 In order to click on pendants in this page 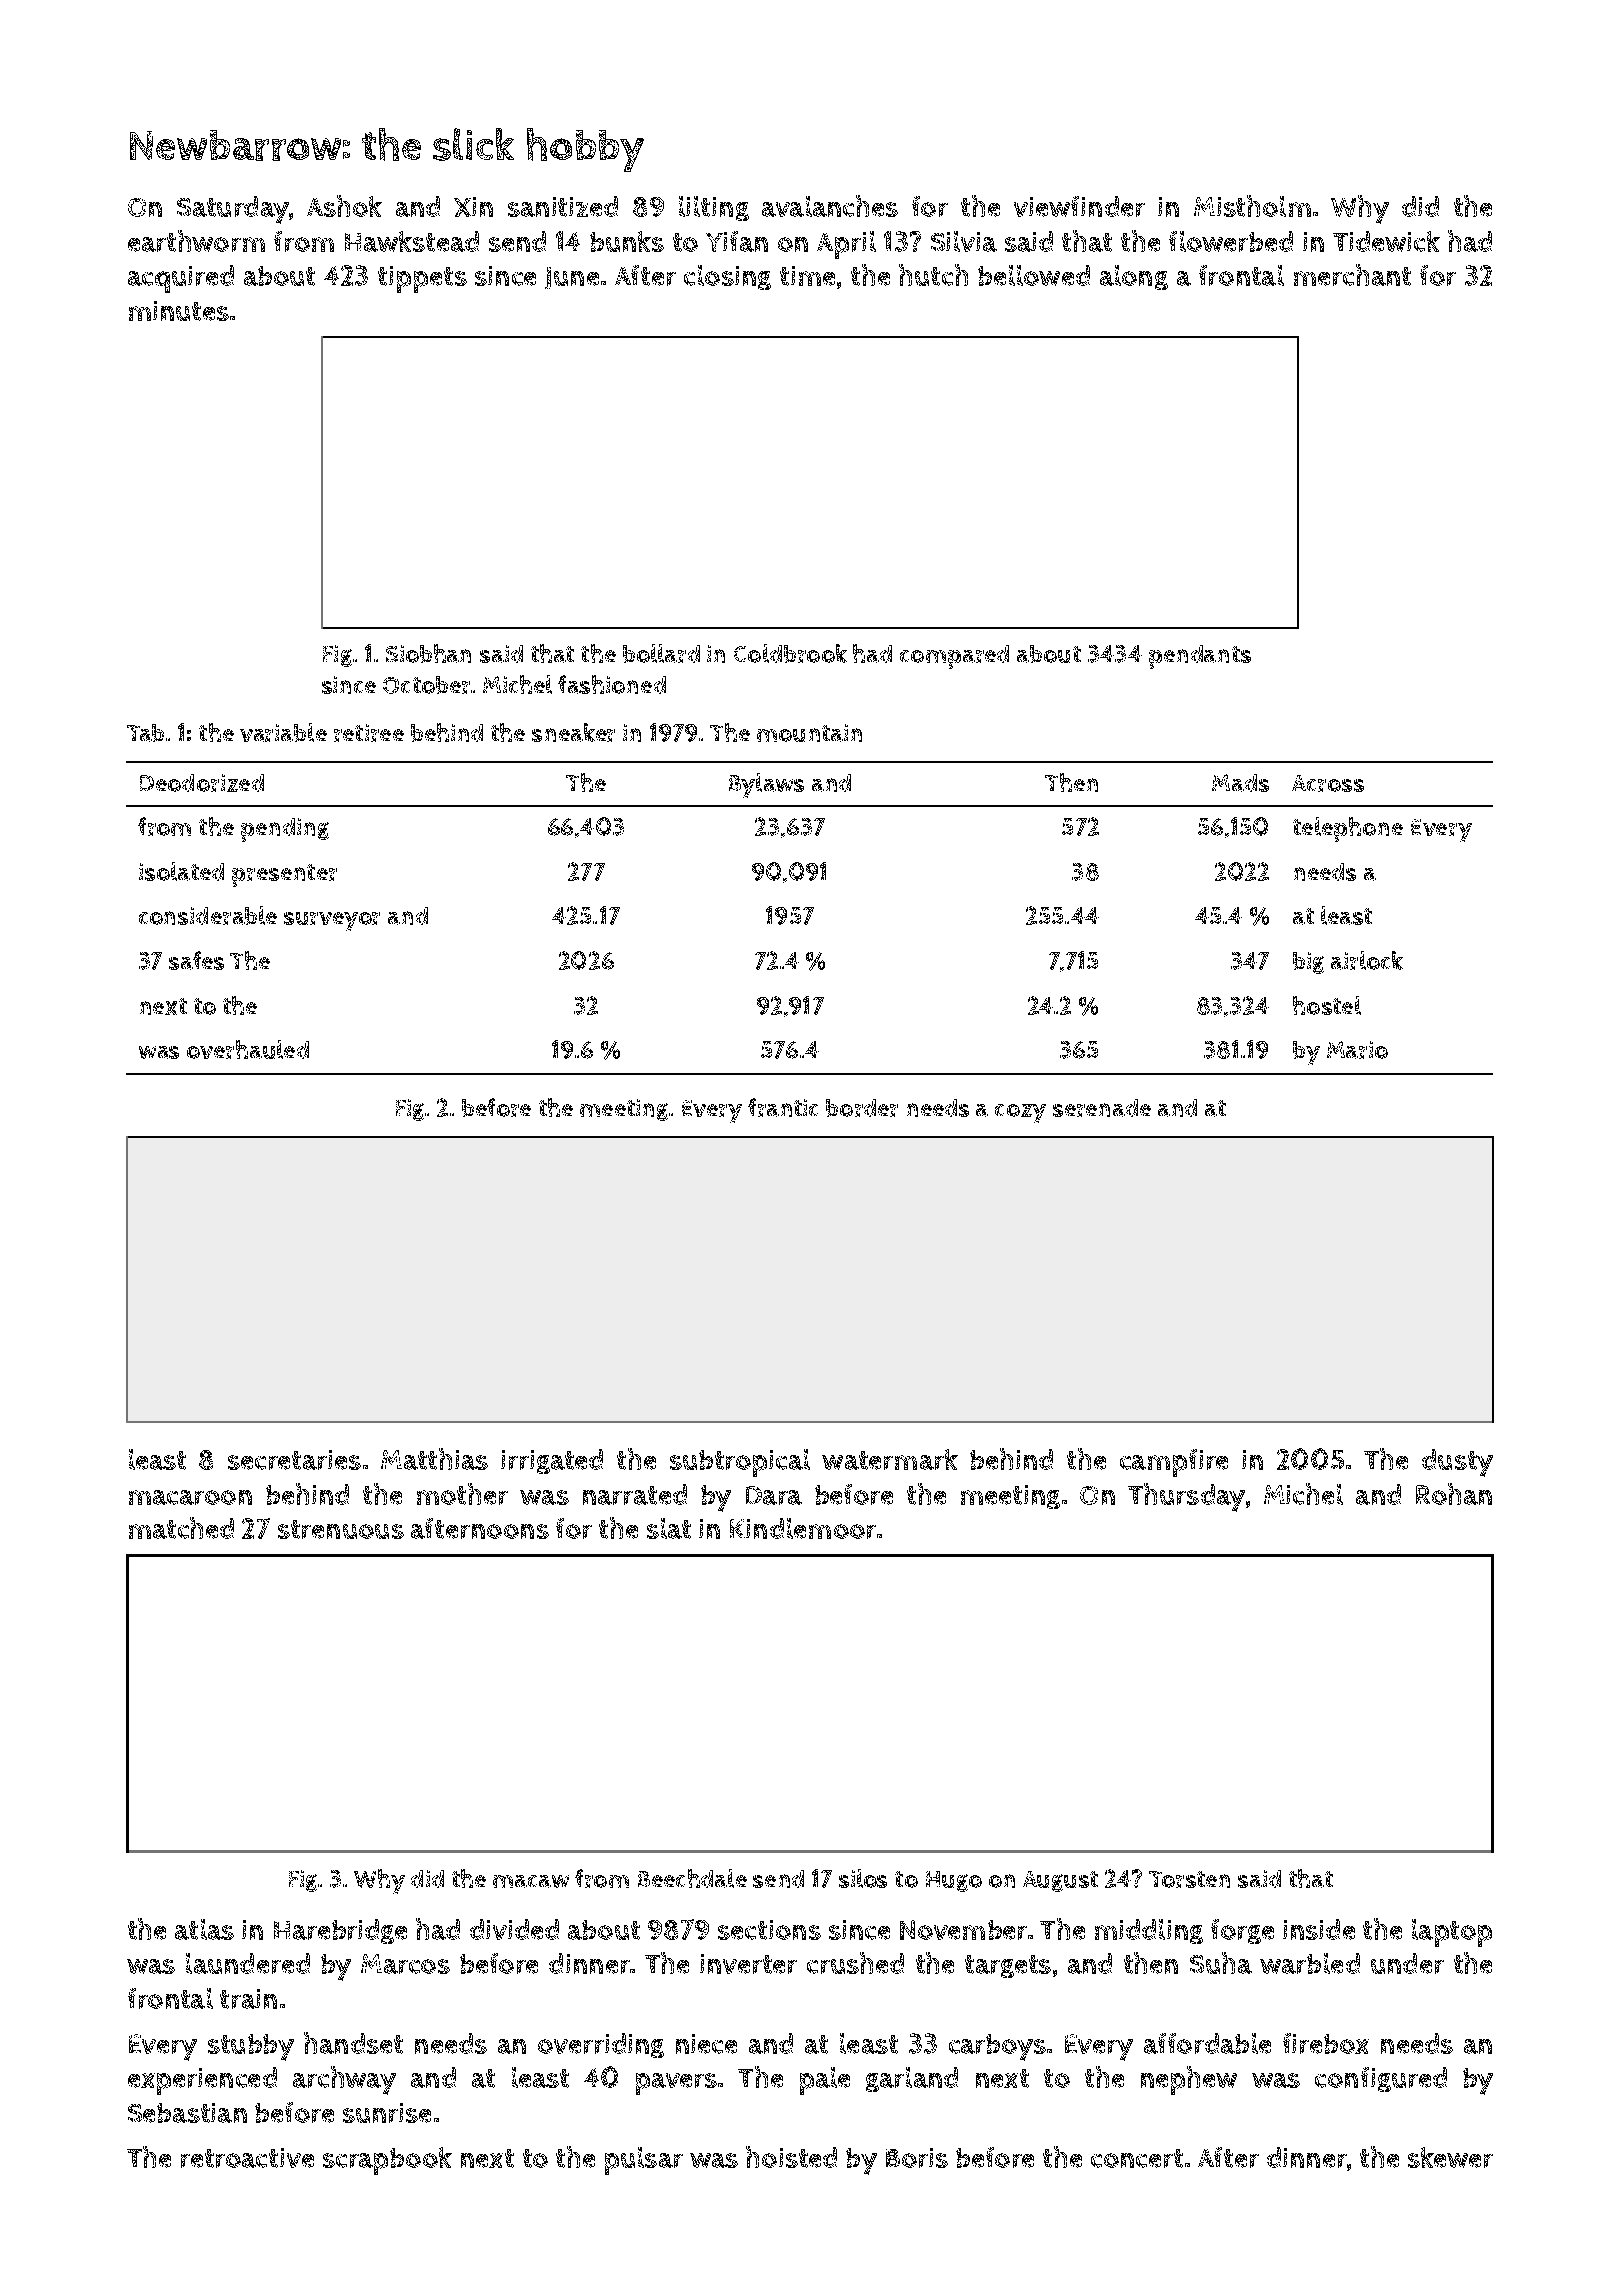, I will do `click(1200, 657)`.
